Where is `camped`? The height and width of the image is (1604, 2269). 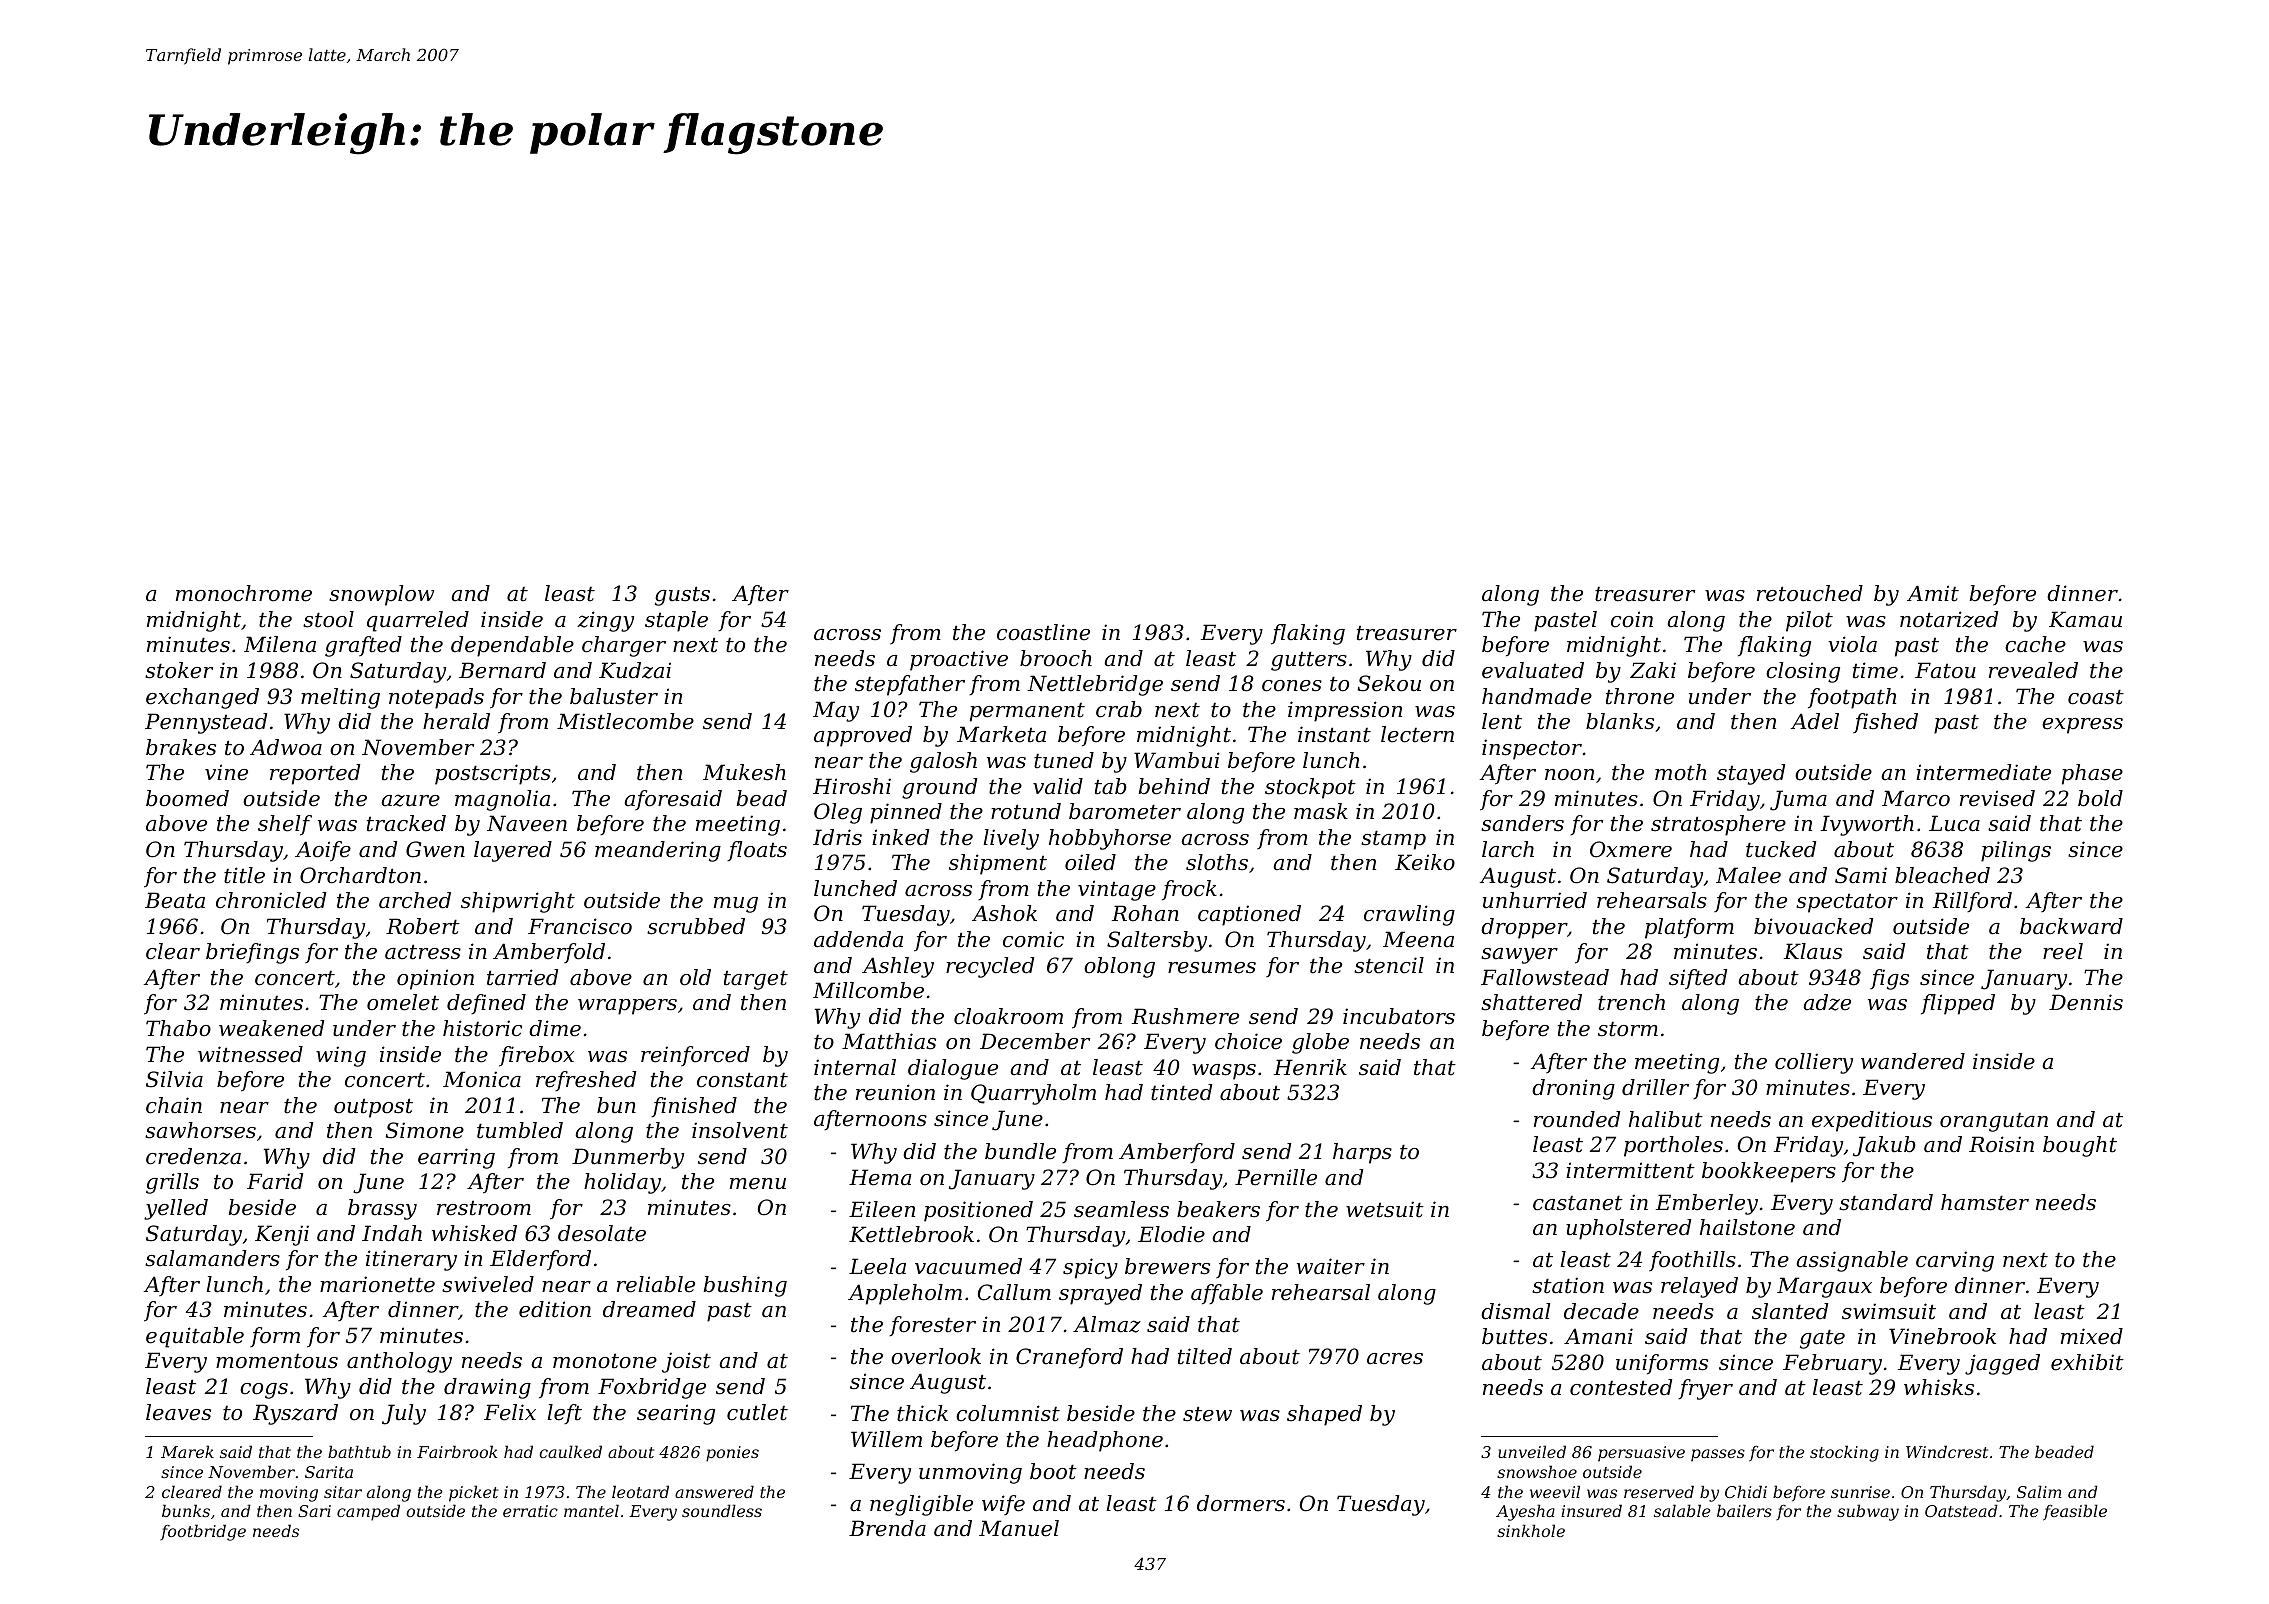
camped is located at coordinates (368, 1512).
